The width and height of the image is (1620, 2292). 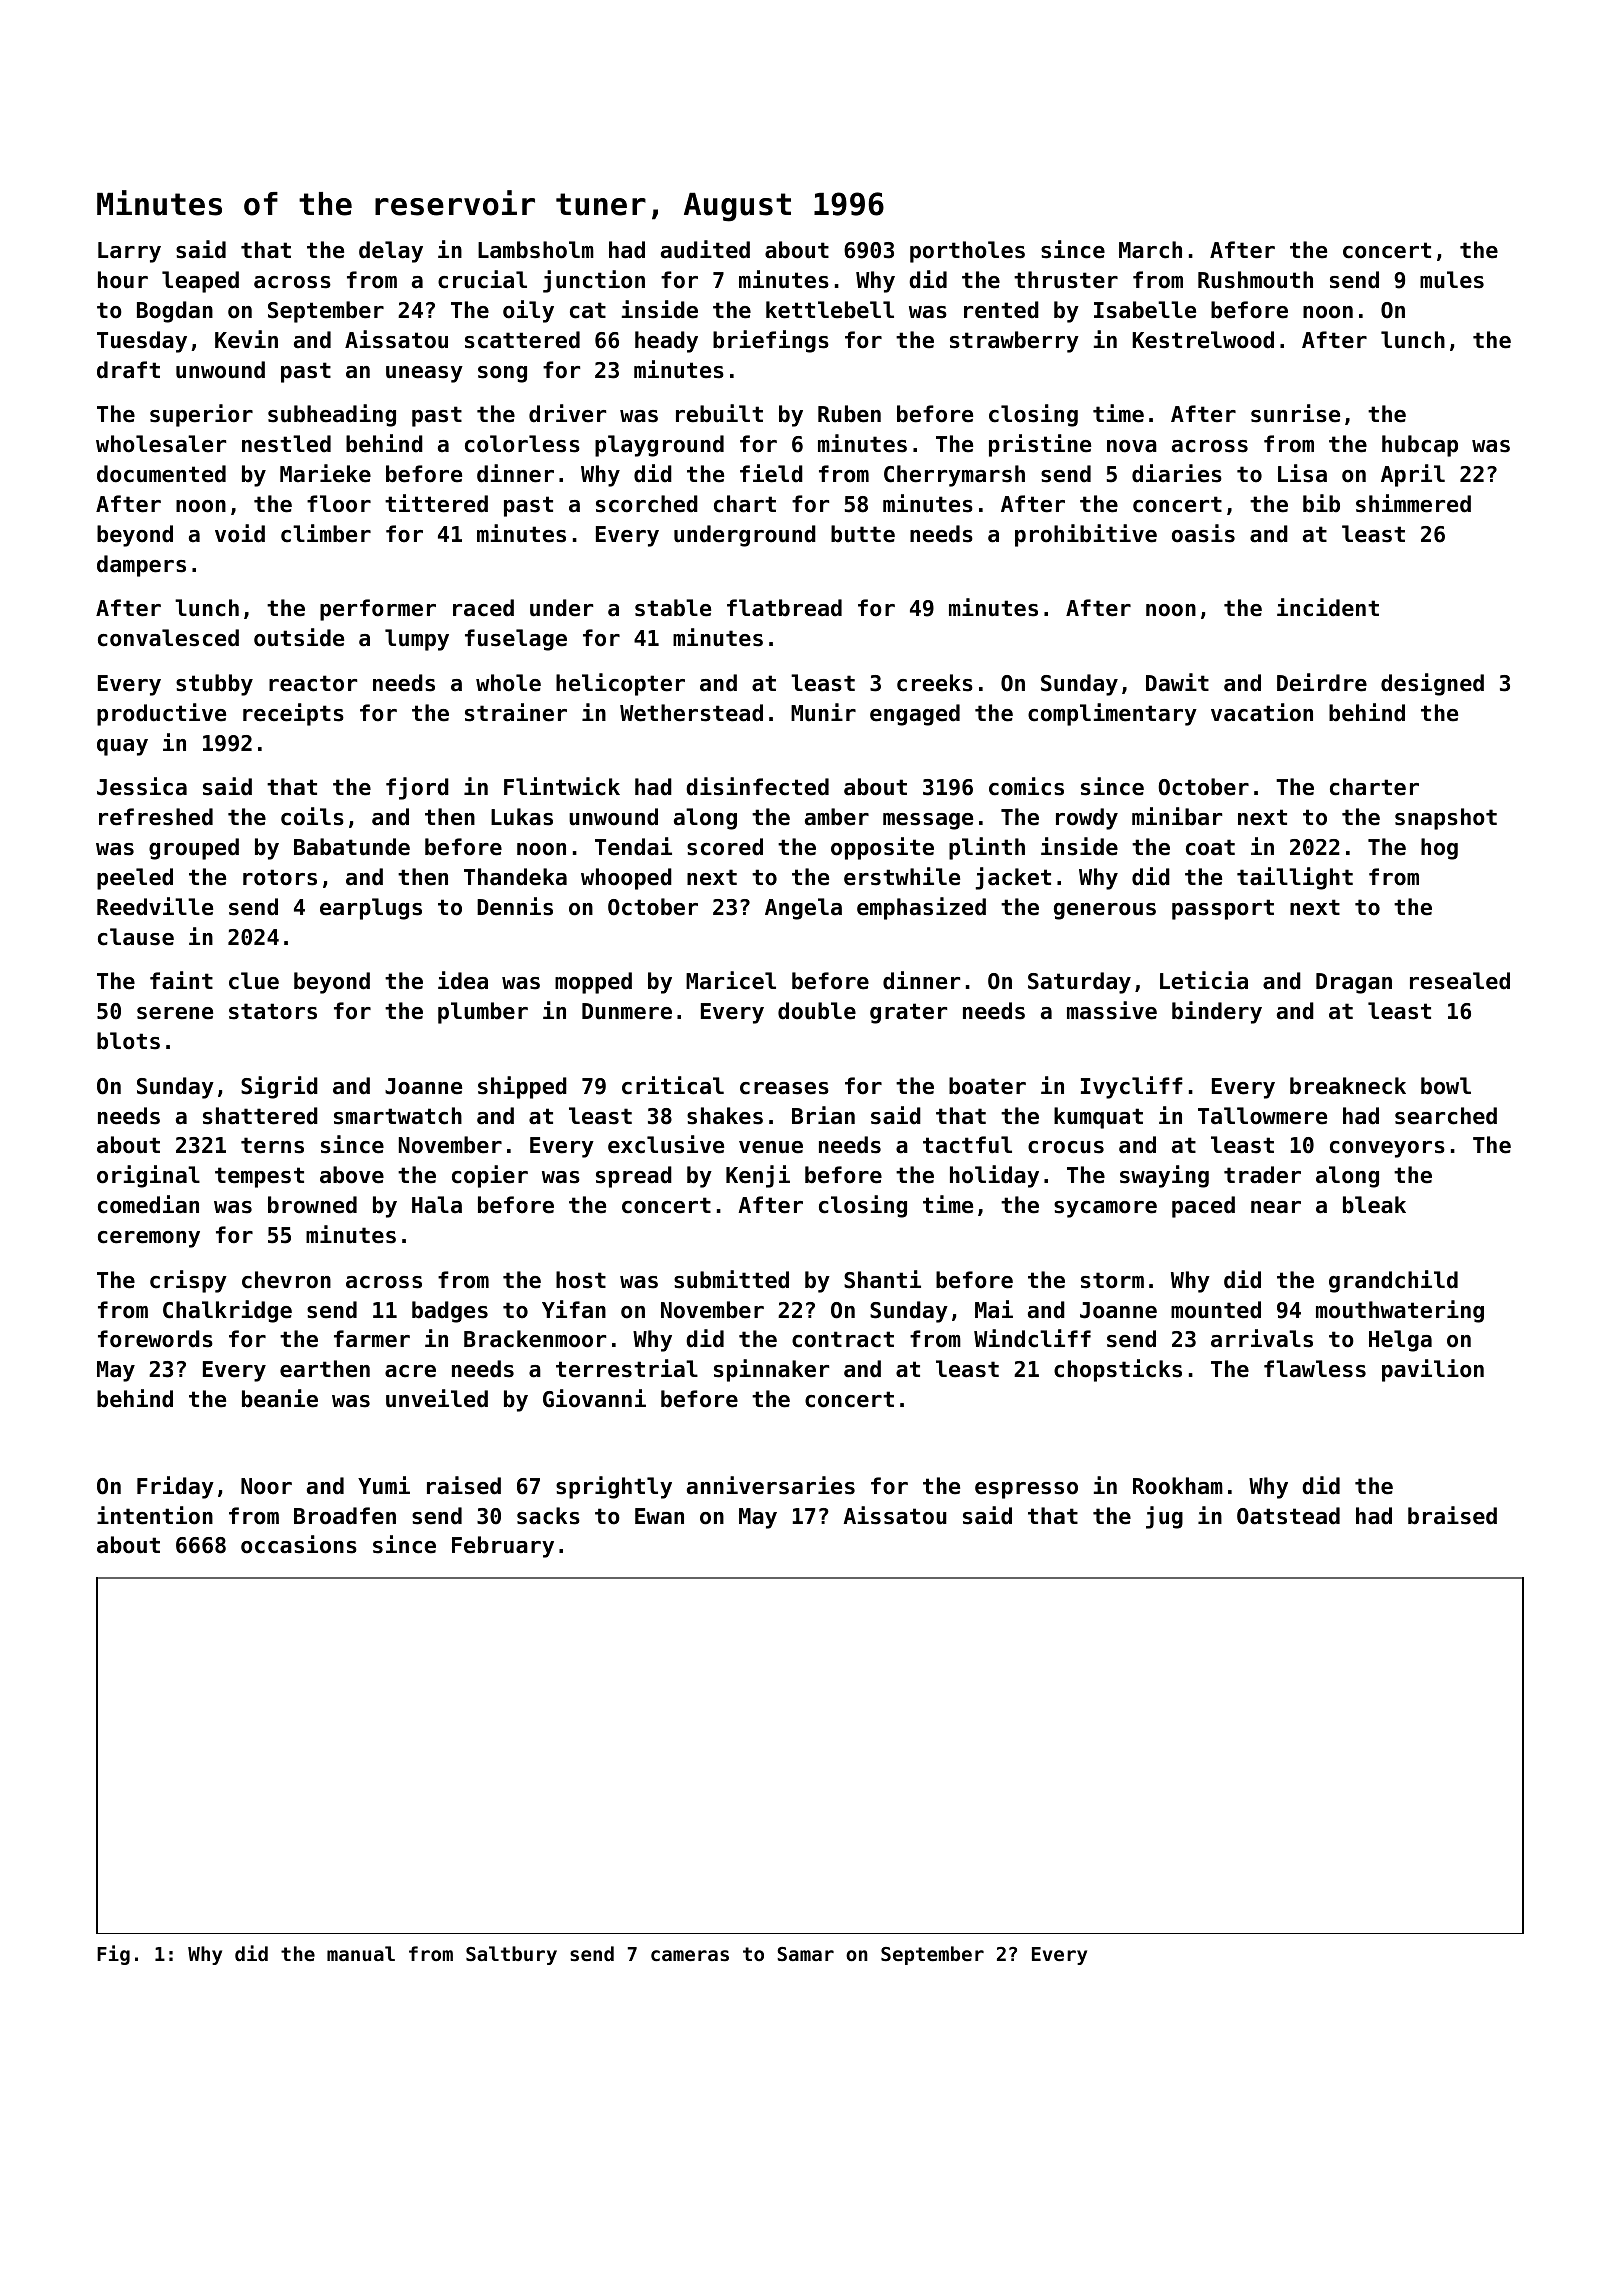 What do you see at coordinates (536, 250) in the image?
I see `Lambsholm` at bounding box center [536, 250].
